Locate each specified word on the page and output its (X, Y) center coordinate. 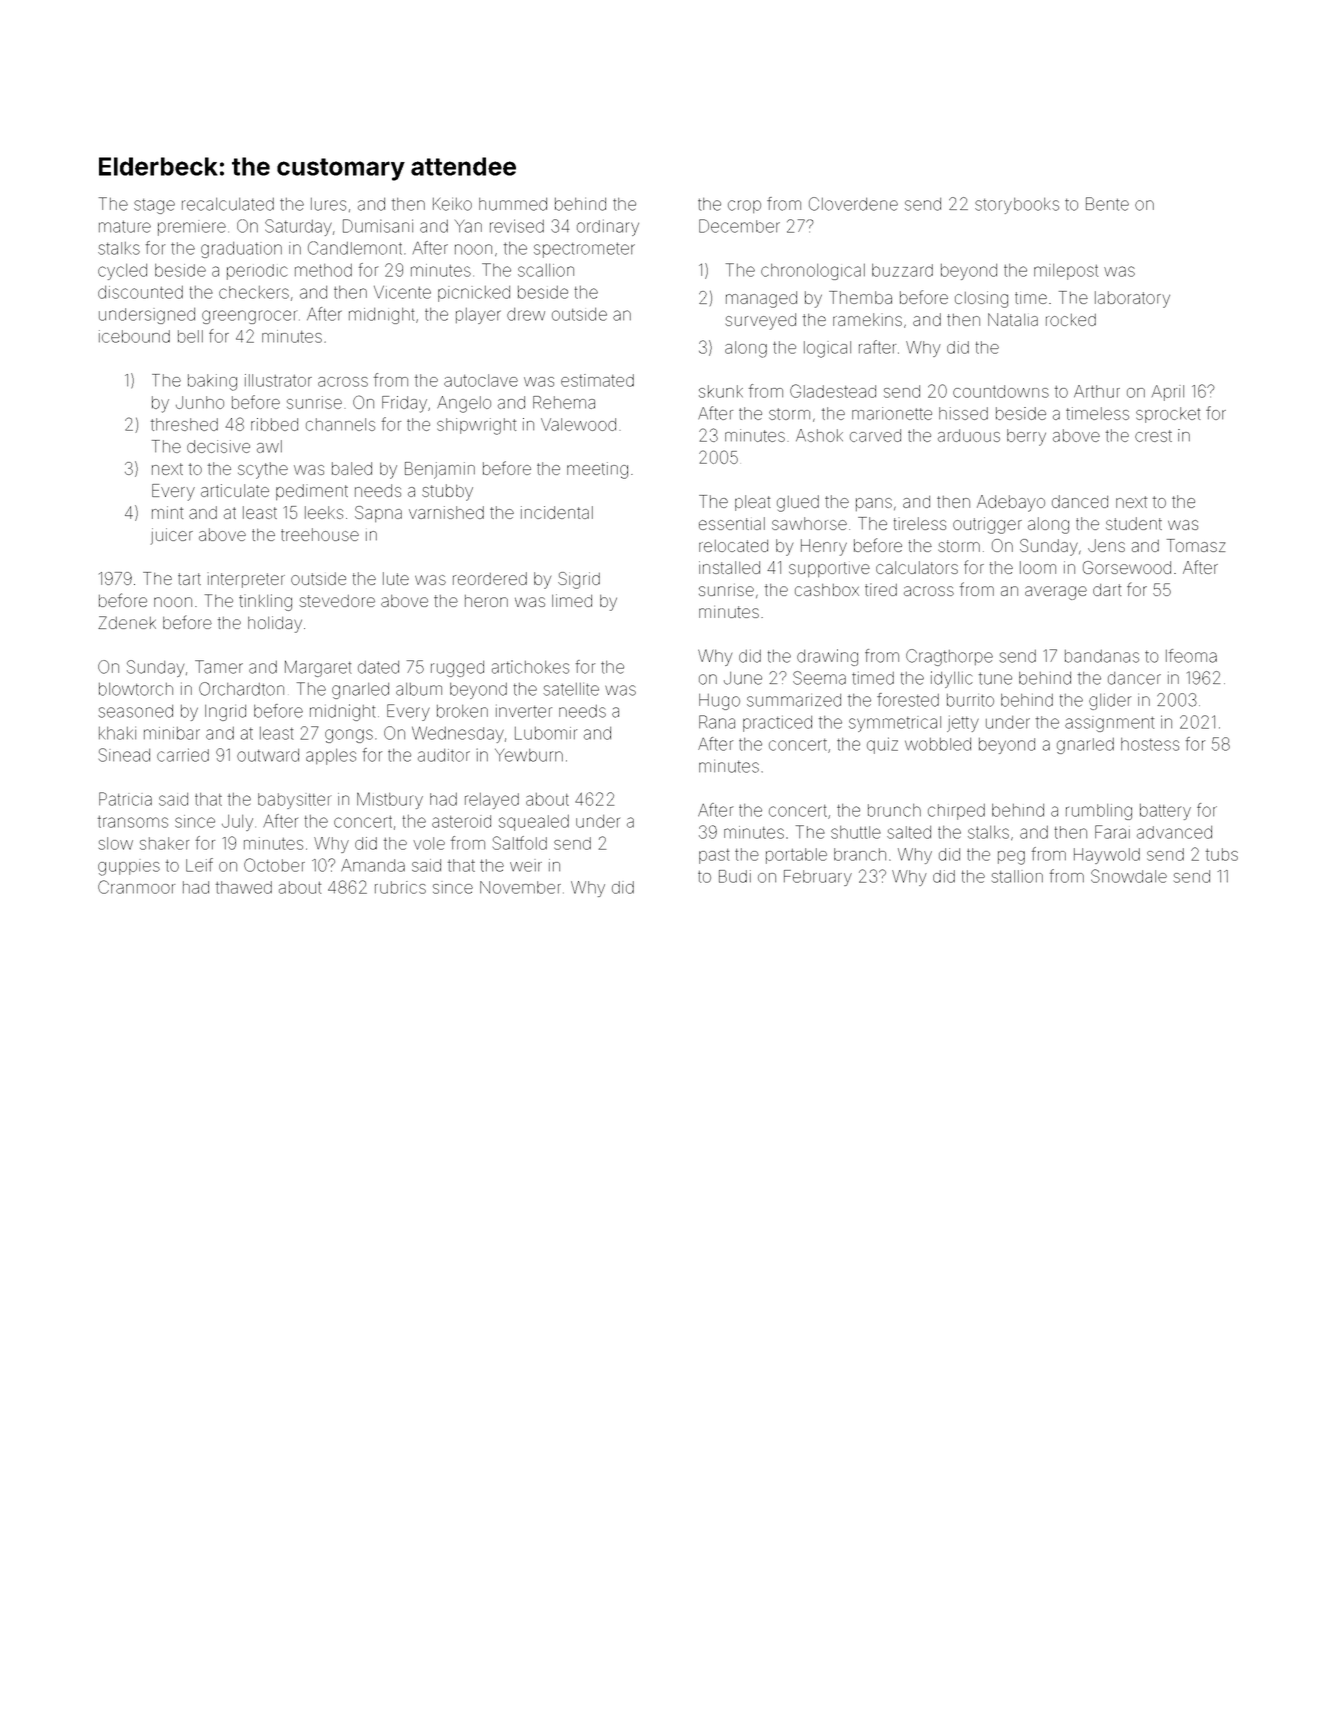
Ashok (819, 435)
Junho (200, 402)
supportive (829, 569)
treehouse (320, 534)
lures (328, 204)
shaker (164, 843)
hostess (1150, 744)
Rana (717, 722)
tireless (920, 523)
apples (331, 757)
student (1134, 523)
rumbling (1099, 812)
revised (517, 226)
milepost (1066, 272)
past (714, 856)
